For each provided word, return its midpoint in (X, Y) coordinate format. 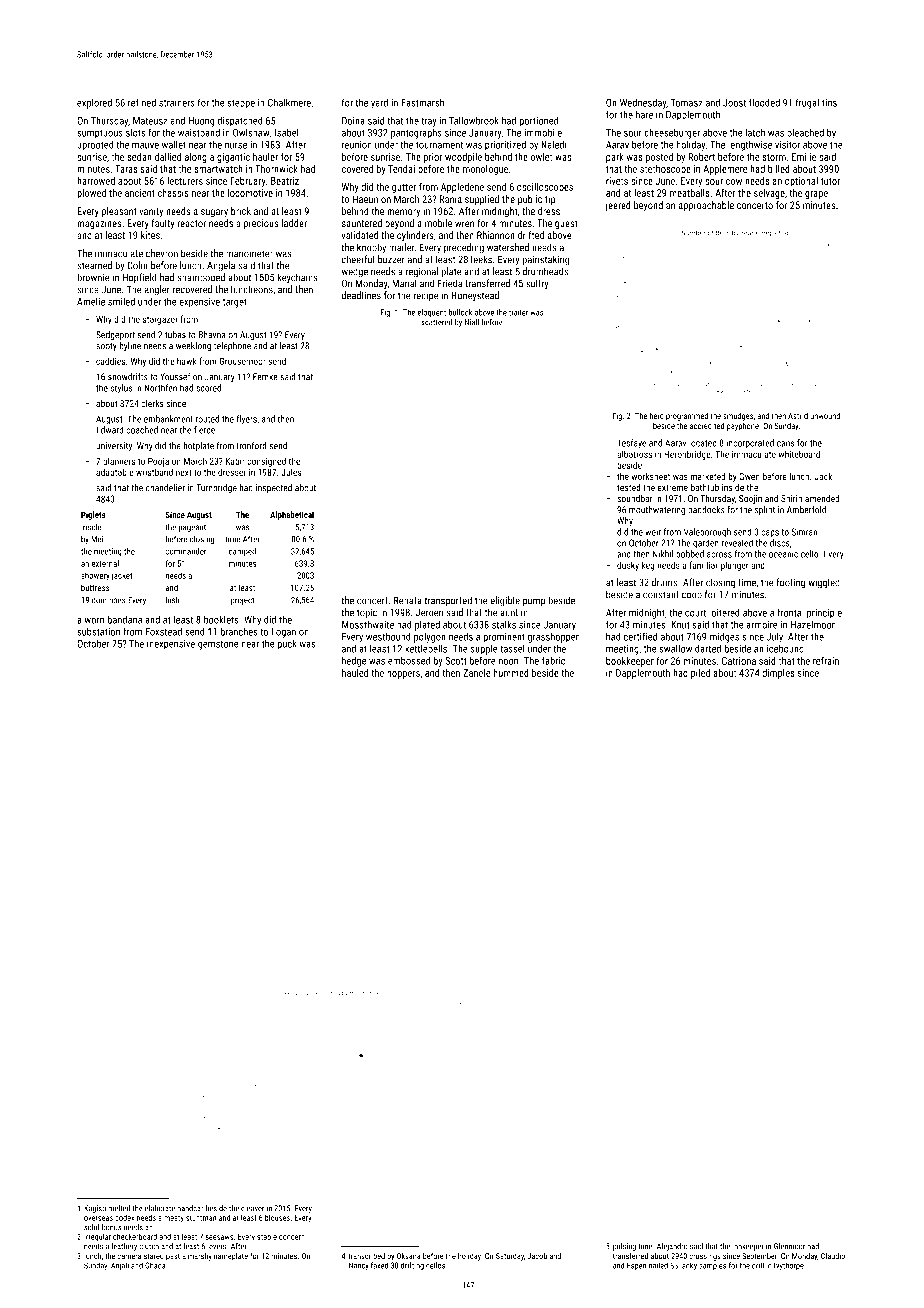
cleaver (252, 1208)
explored (94, 103)
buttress (95, 587)
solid (91, 1227)
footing (791, 583)
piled (700, 674)
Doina (353, 121)
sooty (106, 347)
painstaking (546, 260)
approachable (706, 206)
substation (98, 632)
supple (484, 649)
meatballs (690, 193)
